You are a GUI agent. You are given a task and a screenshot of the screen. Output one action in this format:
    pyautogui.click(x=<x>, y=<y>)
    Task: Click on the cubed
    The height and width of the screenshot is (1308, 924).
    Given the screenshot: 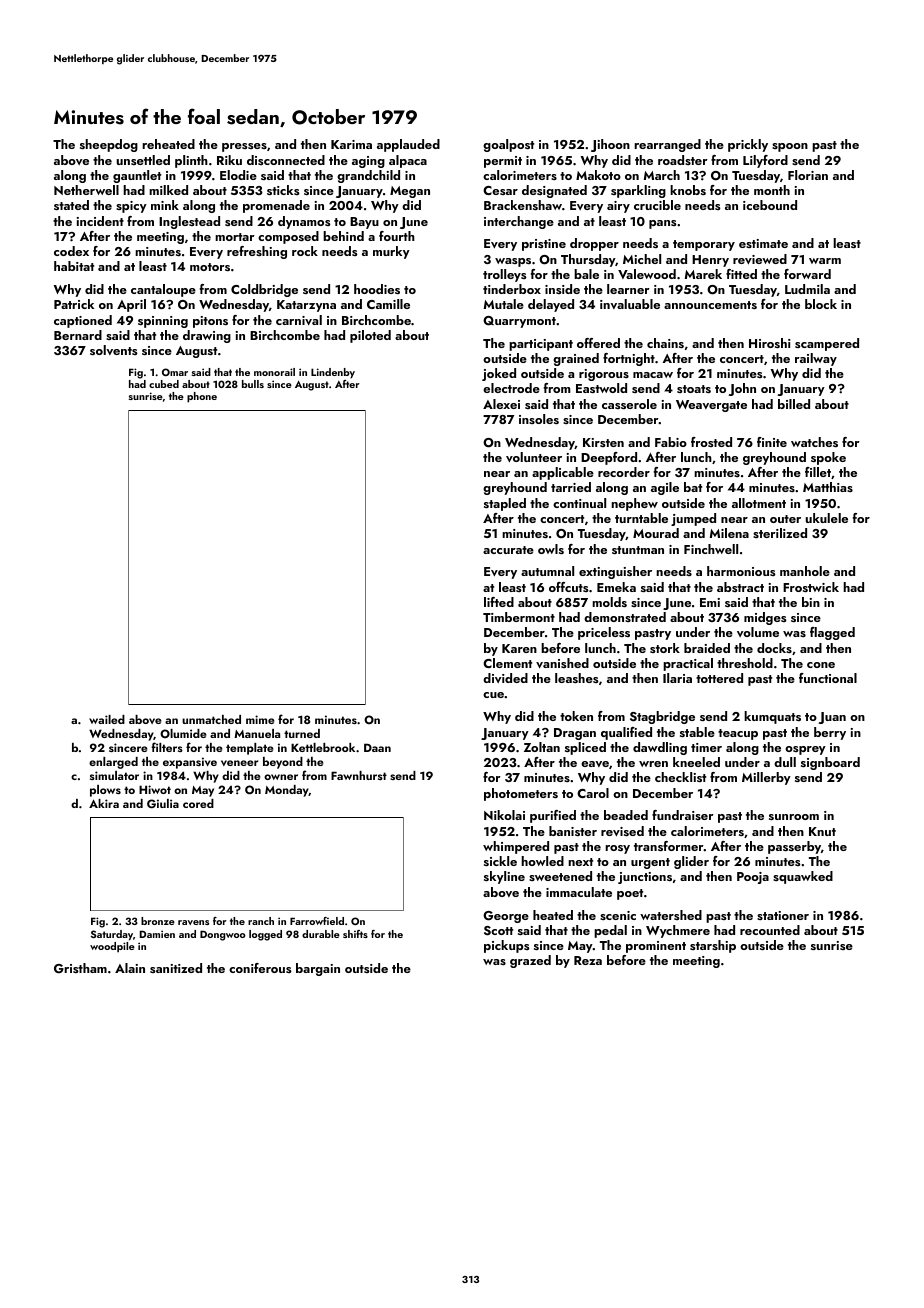 What is the action you would take?
    pyautogui.click(x=164, y=384)
